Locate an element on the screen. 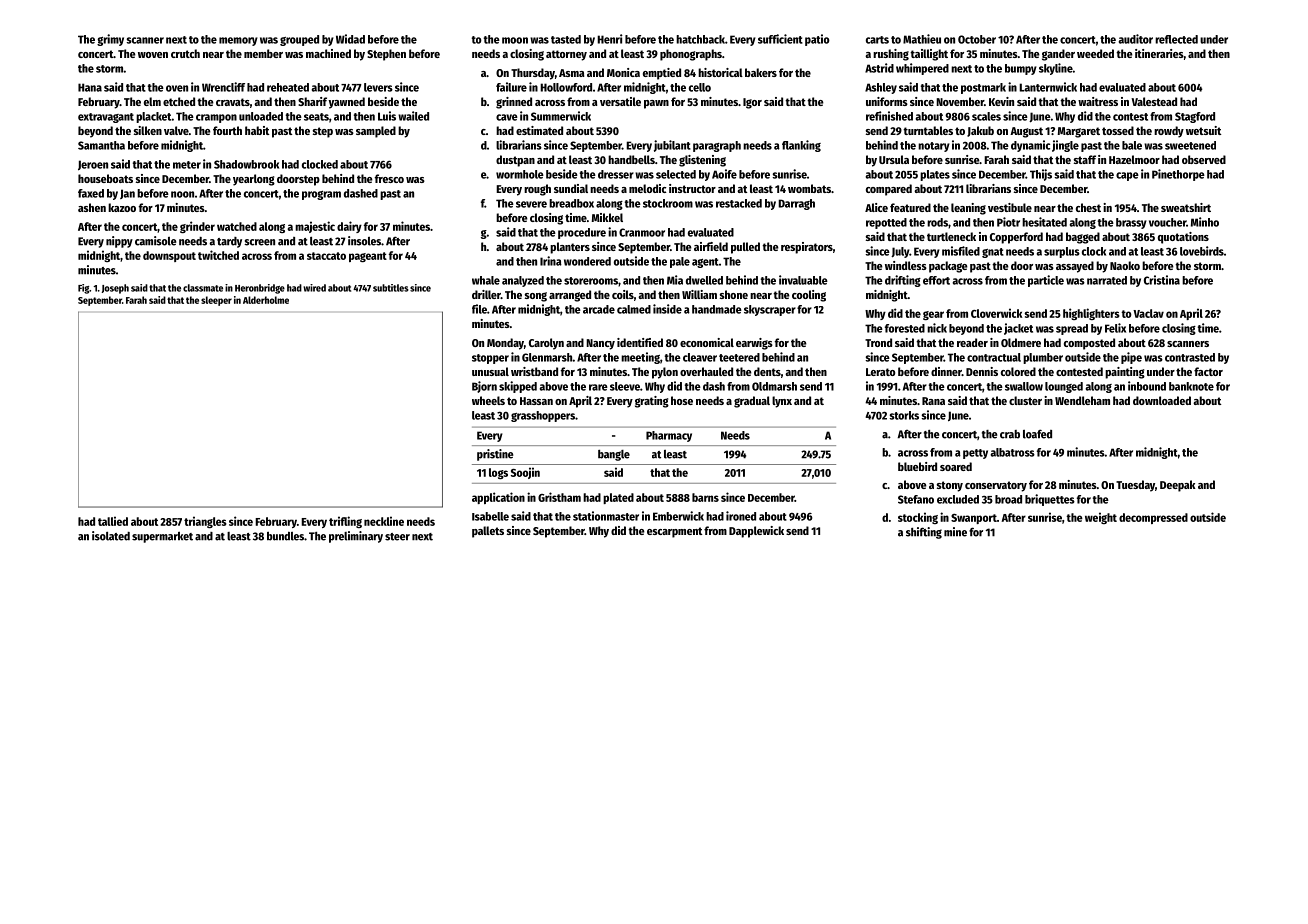 This screenshot has width=1308, height=924. Deepak is located at coordinates (1178, 486).
